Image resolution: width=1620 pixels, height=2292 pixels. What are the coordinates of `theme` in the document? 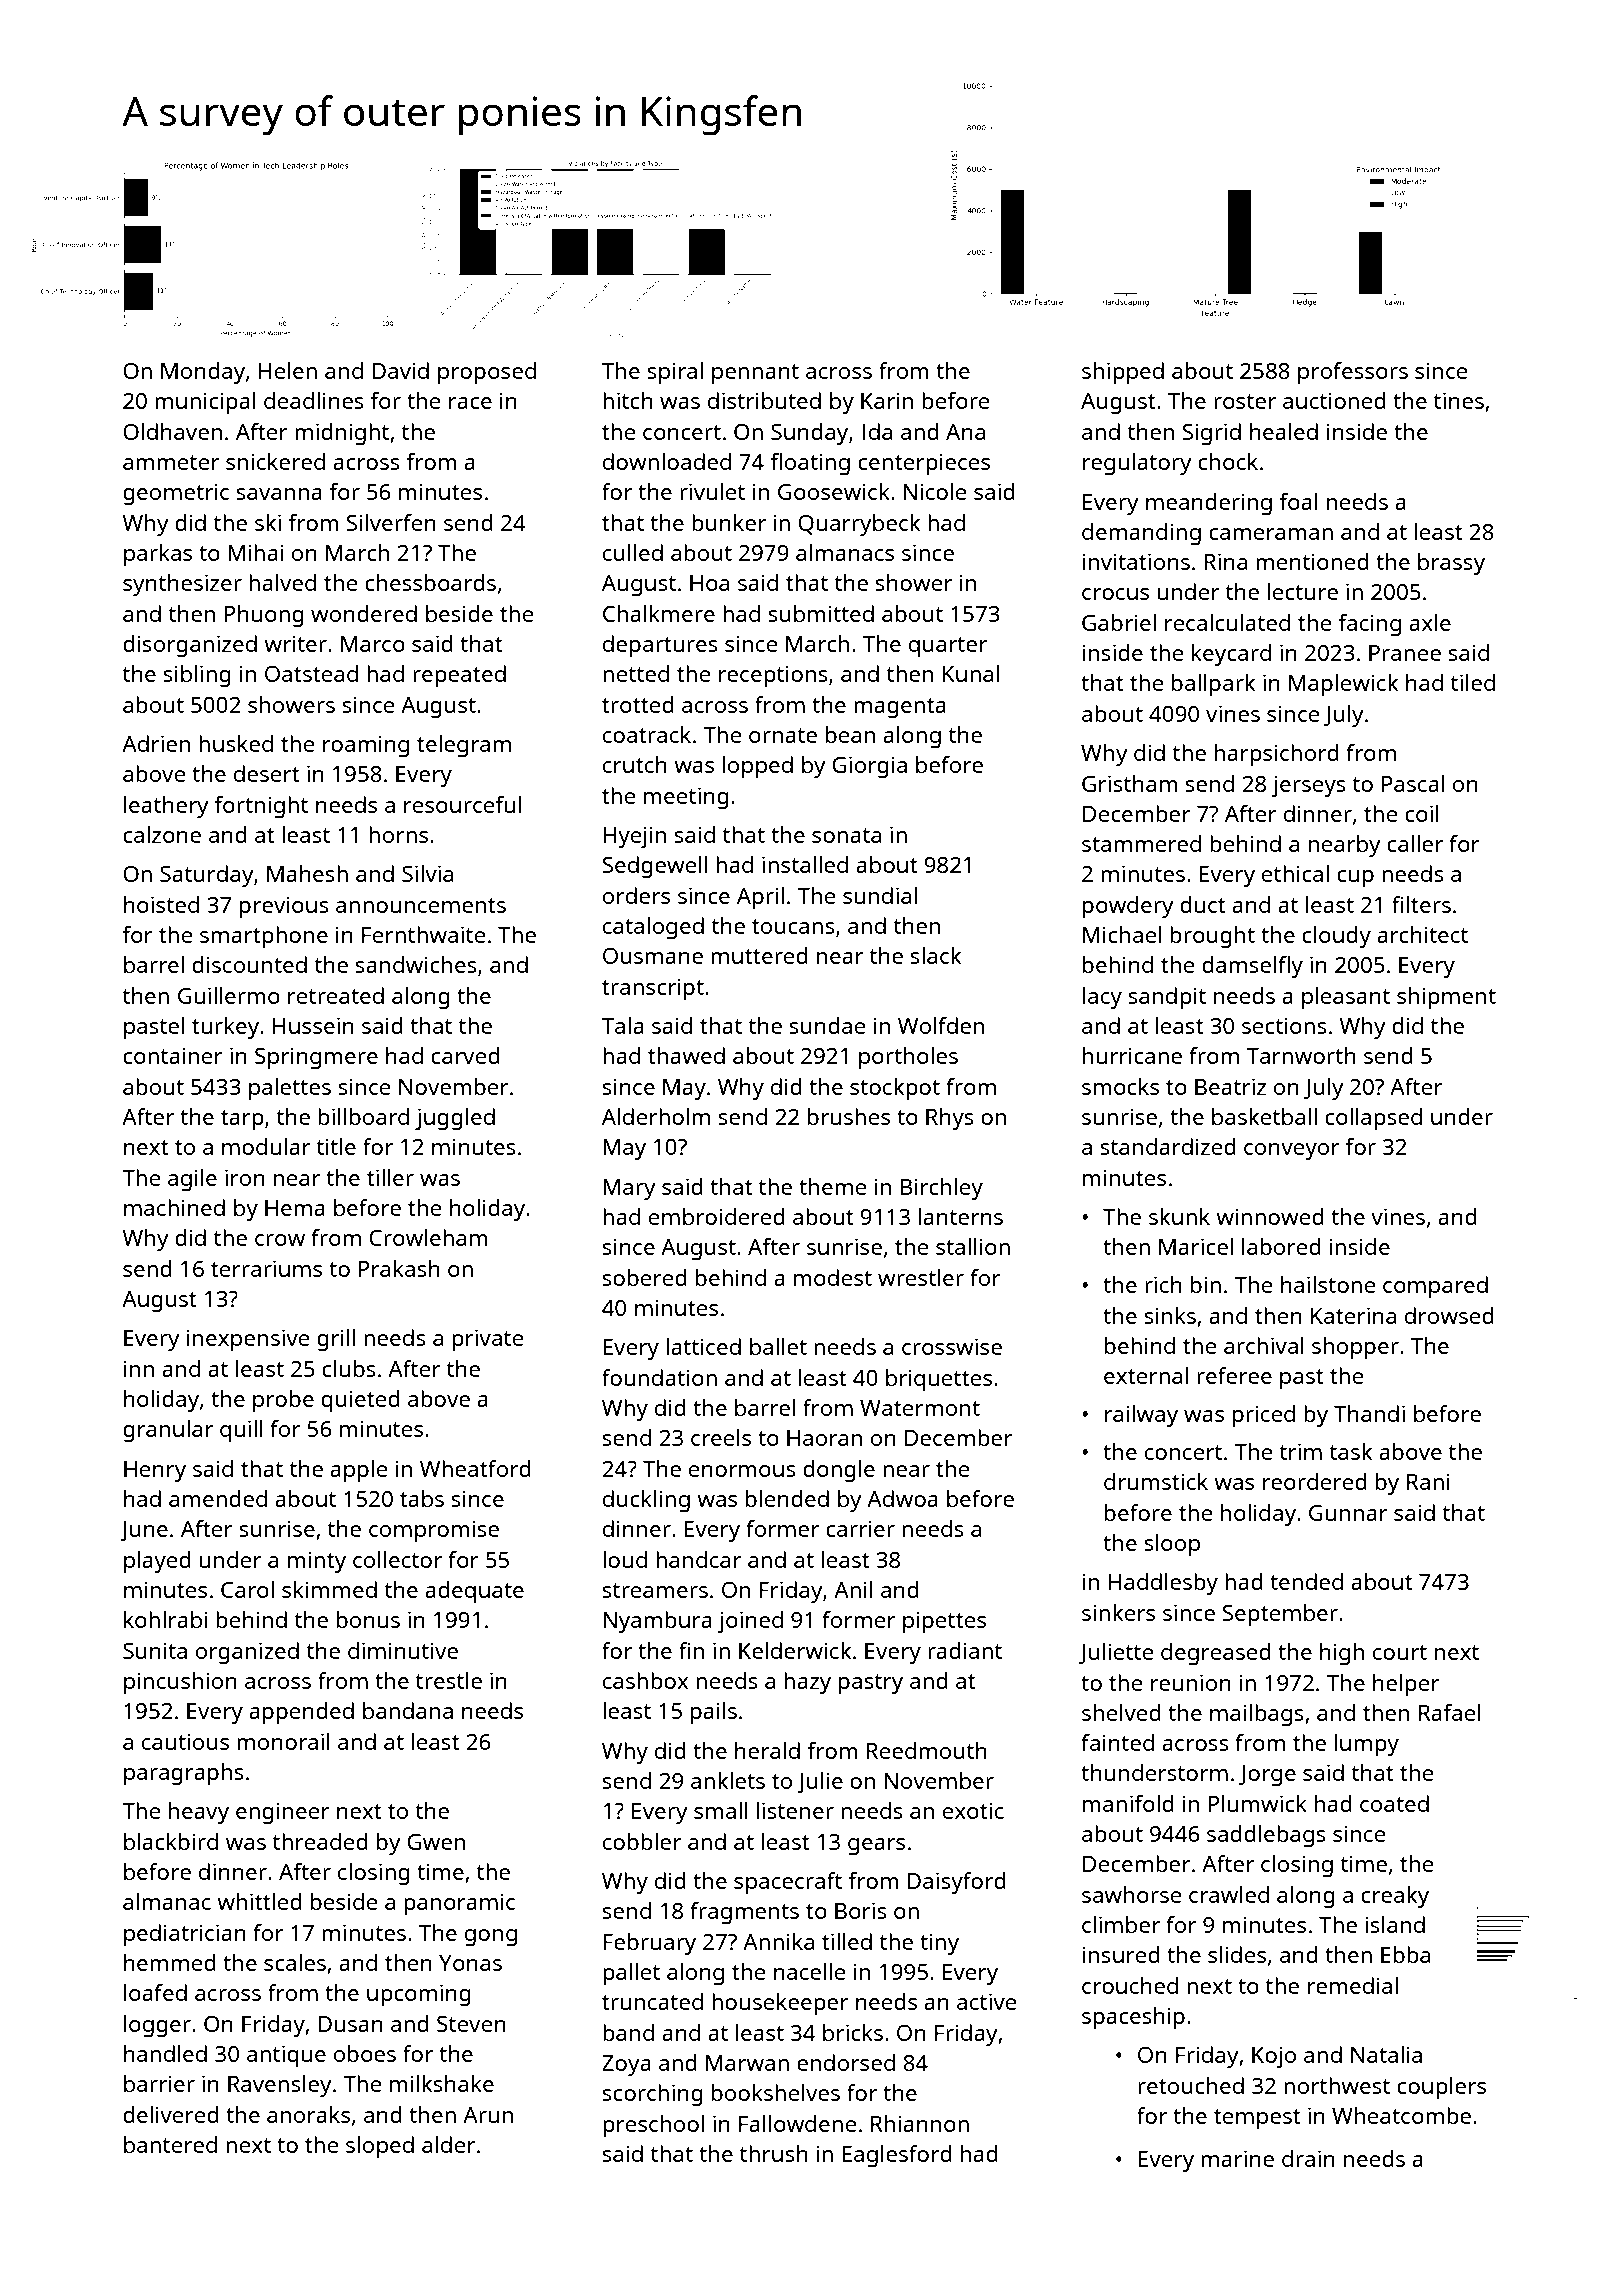 It's located at (833, 1186).
